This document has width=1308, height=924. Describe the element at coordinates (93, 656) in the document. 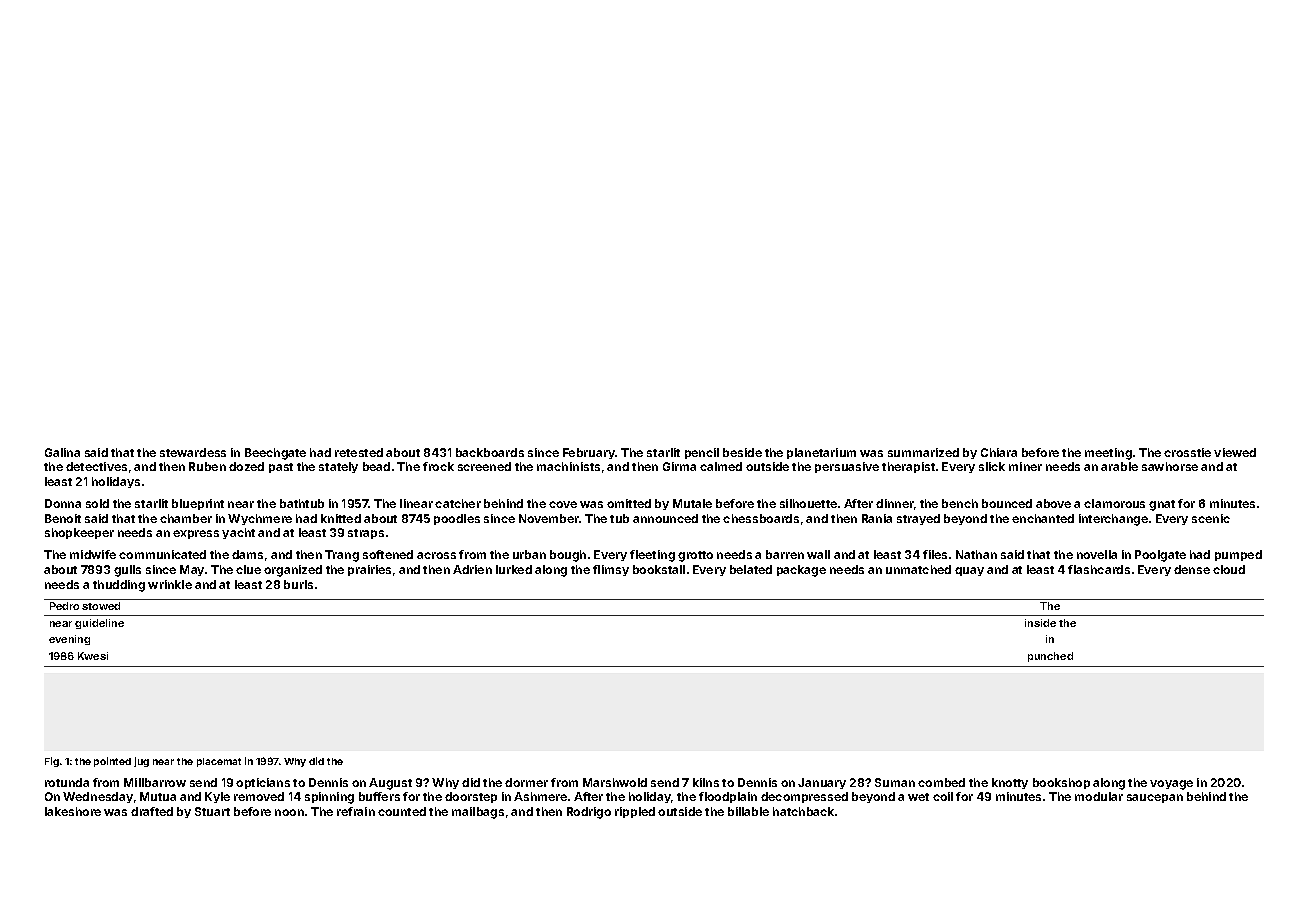

I see `Kwesi` at that location.
